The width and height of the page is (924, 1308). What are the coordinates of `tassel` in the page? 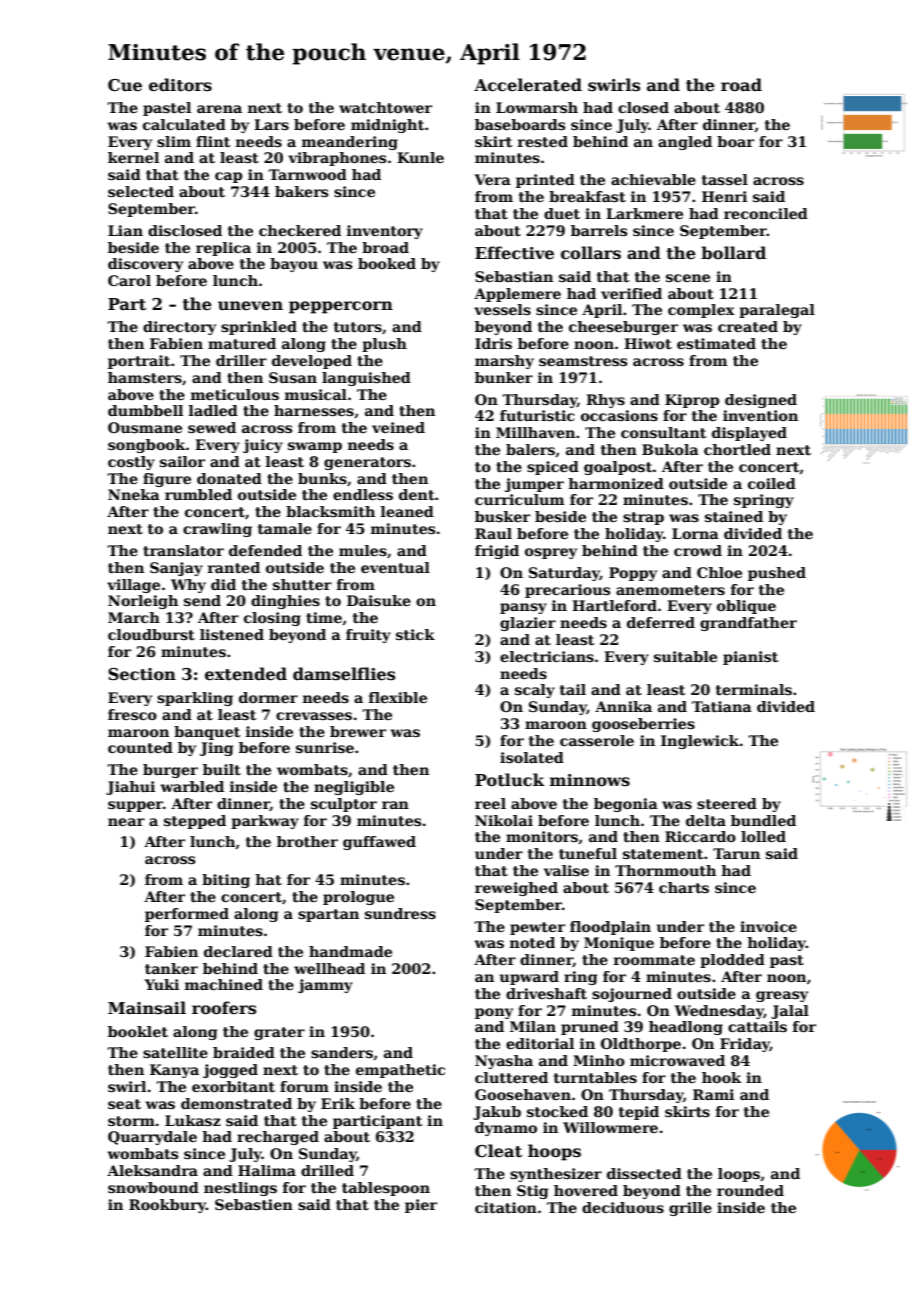 It's located at (725, 179).
